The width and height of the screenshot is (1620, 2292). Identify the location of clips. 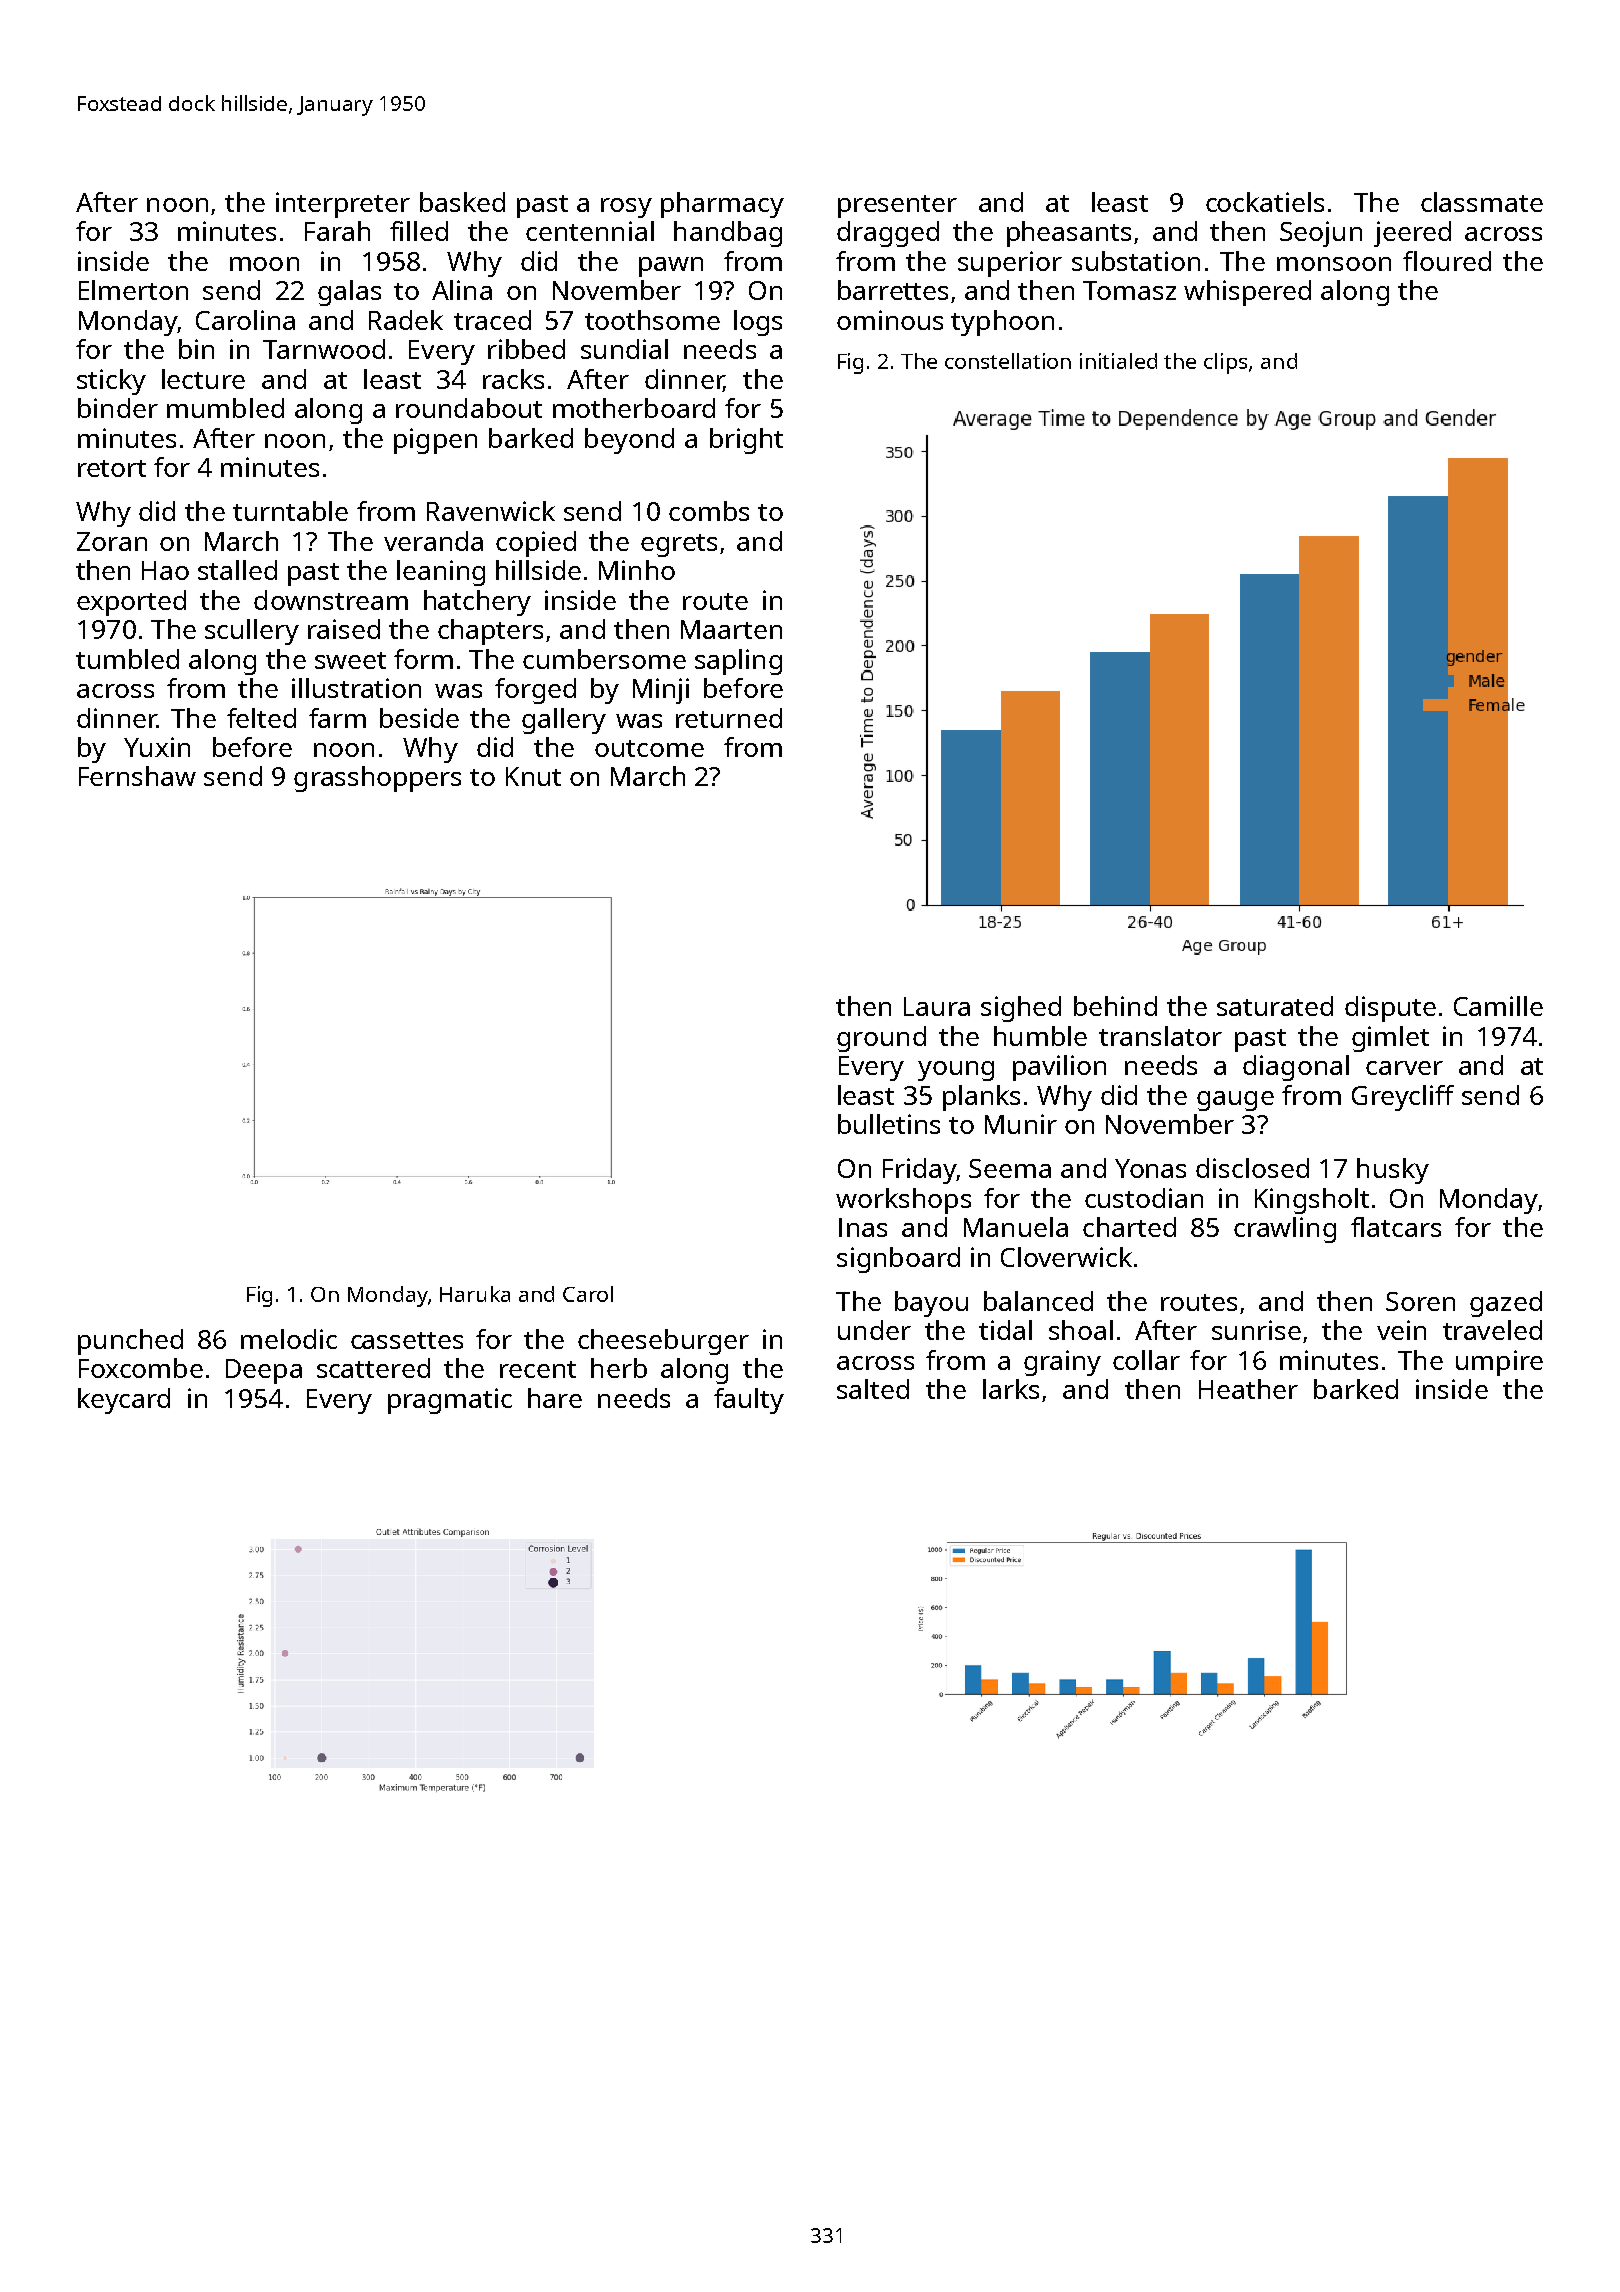
(1225, 363).
